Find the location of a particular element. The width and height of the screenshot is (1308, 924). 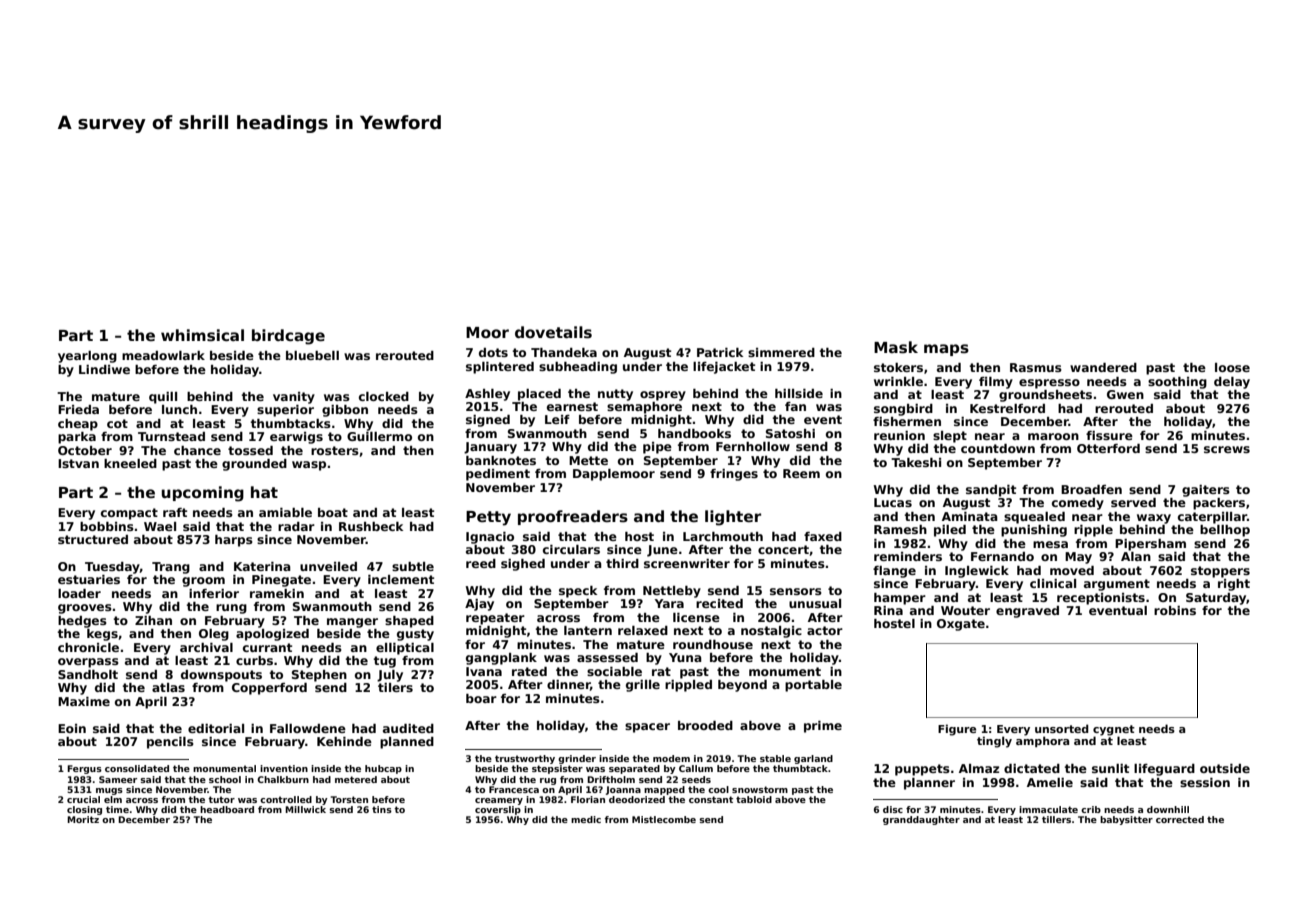

dovetails is located at coordinates (553, 332).
